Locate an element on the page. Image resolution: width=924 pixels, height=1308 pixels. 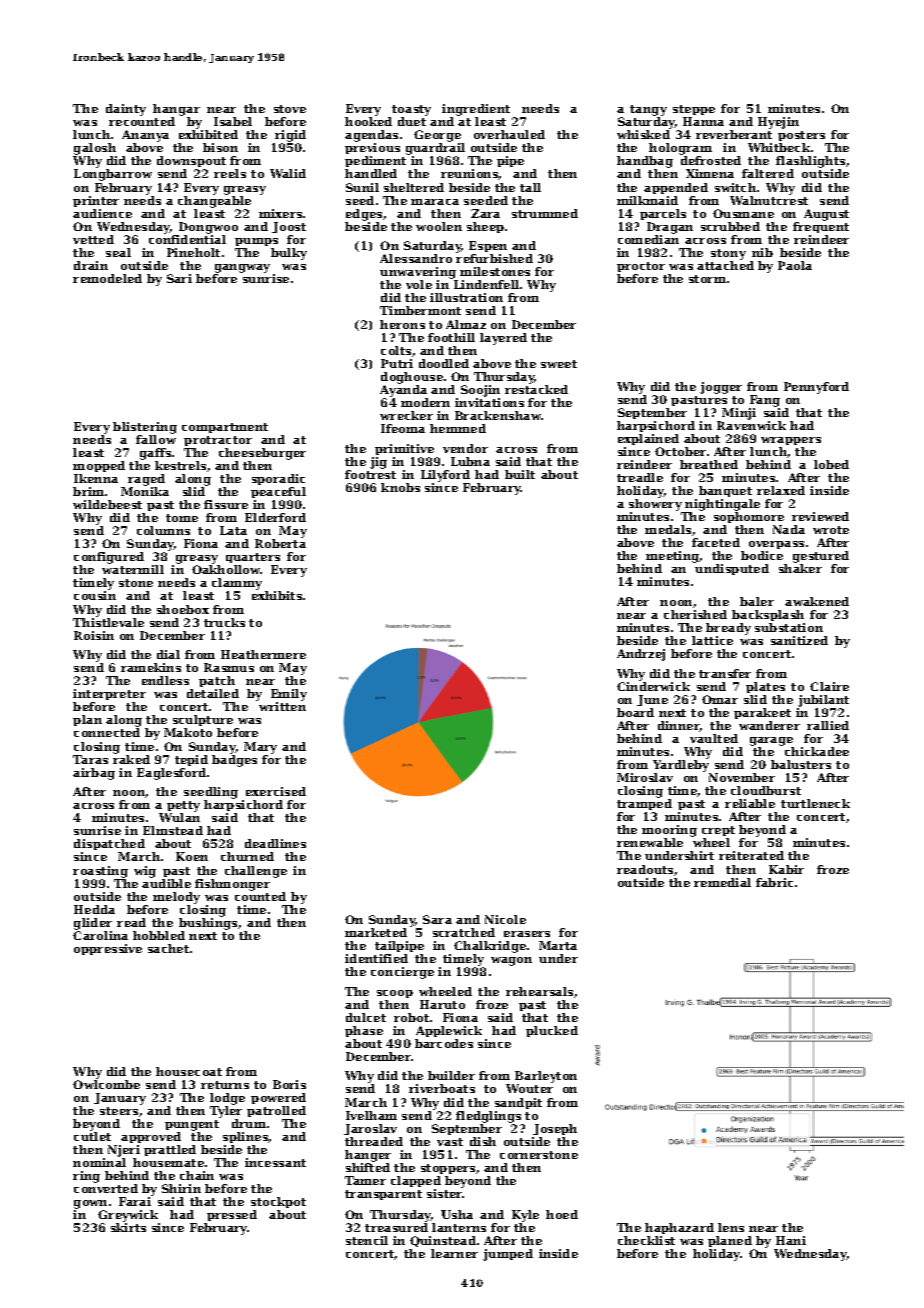
ingredient is located at coordinates (476, 110).
